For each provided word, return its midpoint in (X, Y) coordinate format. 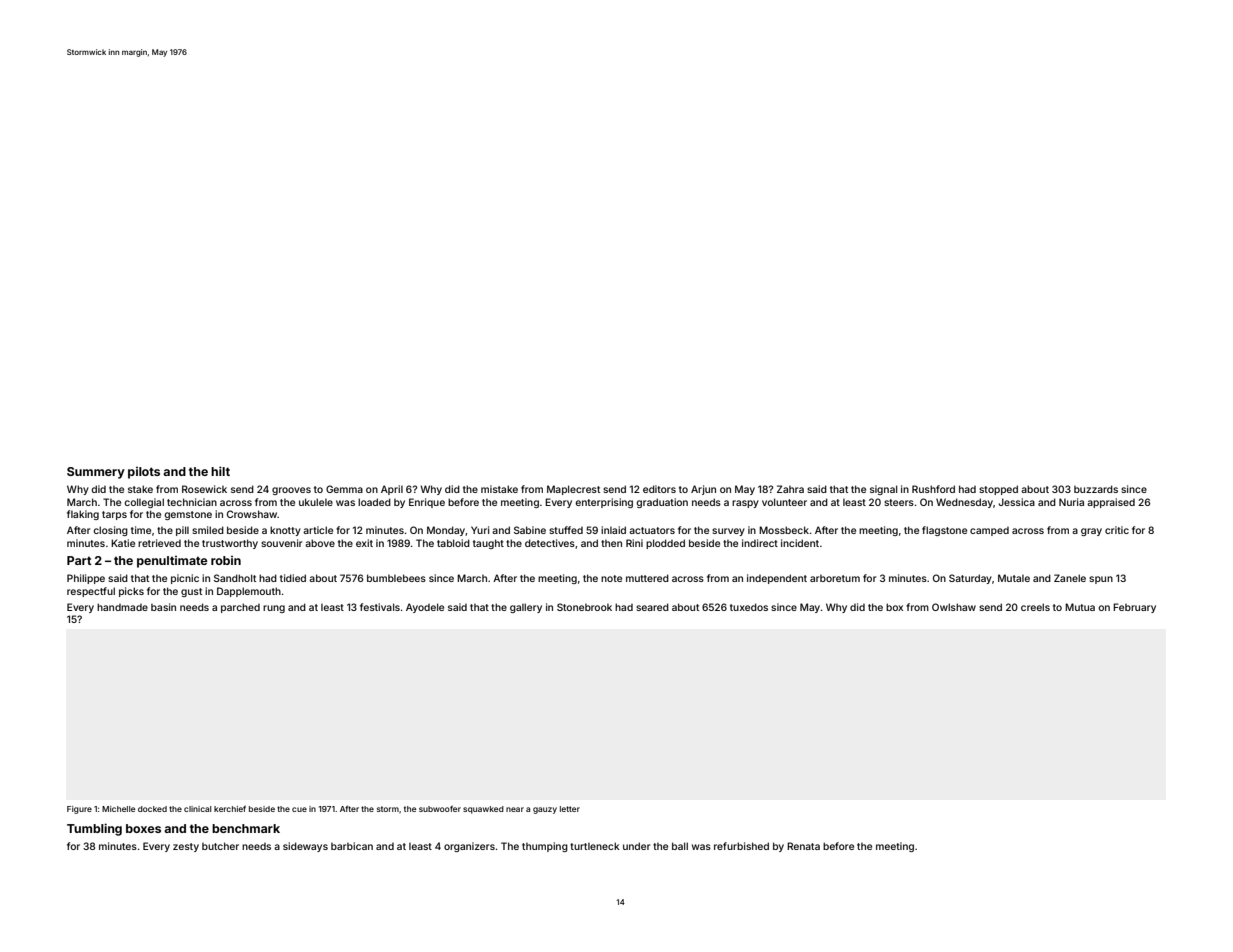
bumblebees (396, 578)
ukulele (316, 502)
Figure (79, 810)
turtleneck (595, 846)
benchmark (246, 828)
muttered (647, 578)
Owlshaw (954, 607)
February (1134, 608)
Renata (803, 846)
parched (240, 608)
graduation (662, 503)
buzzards (1096, 489)
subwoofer (440, 808)
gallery (526, 608)
